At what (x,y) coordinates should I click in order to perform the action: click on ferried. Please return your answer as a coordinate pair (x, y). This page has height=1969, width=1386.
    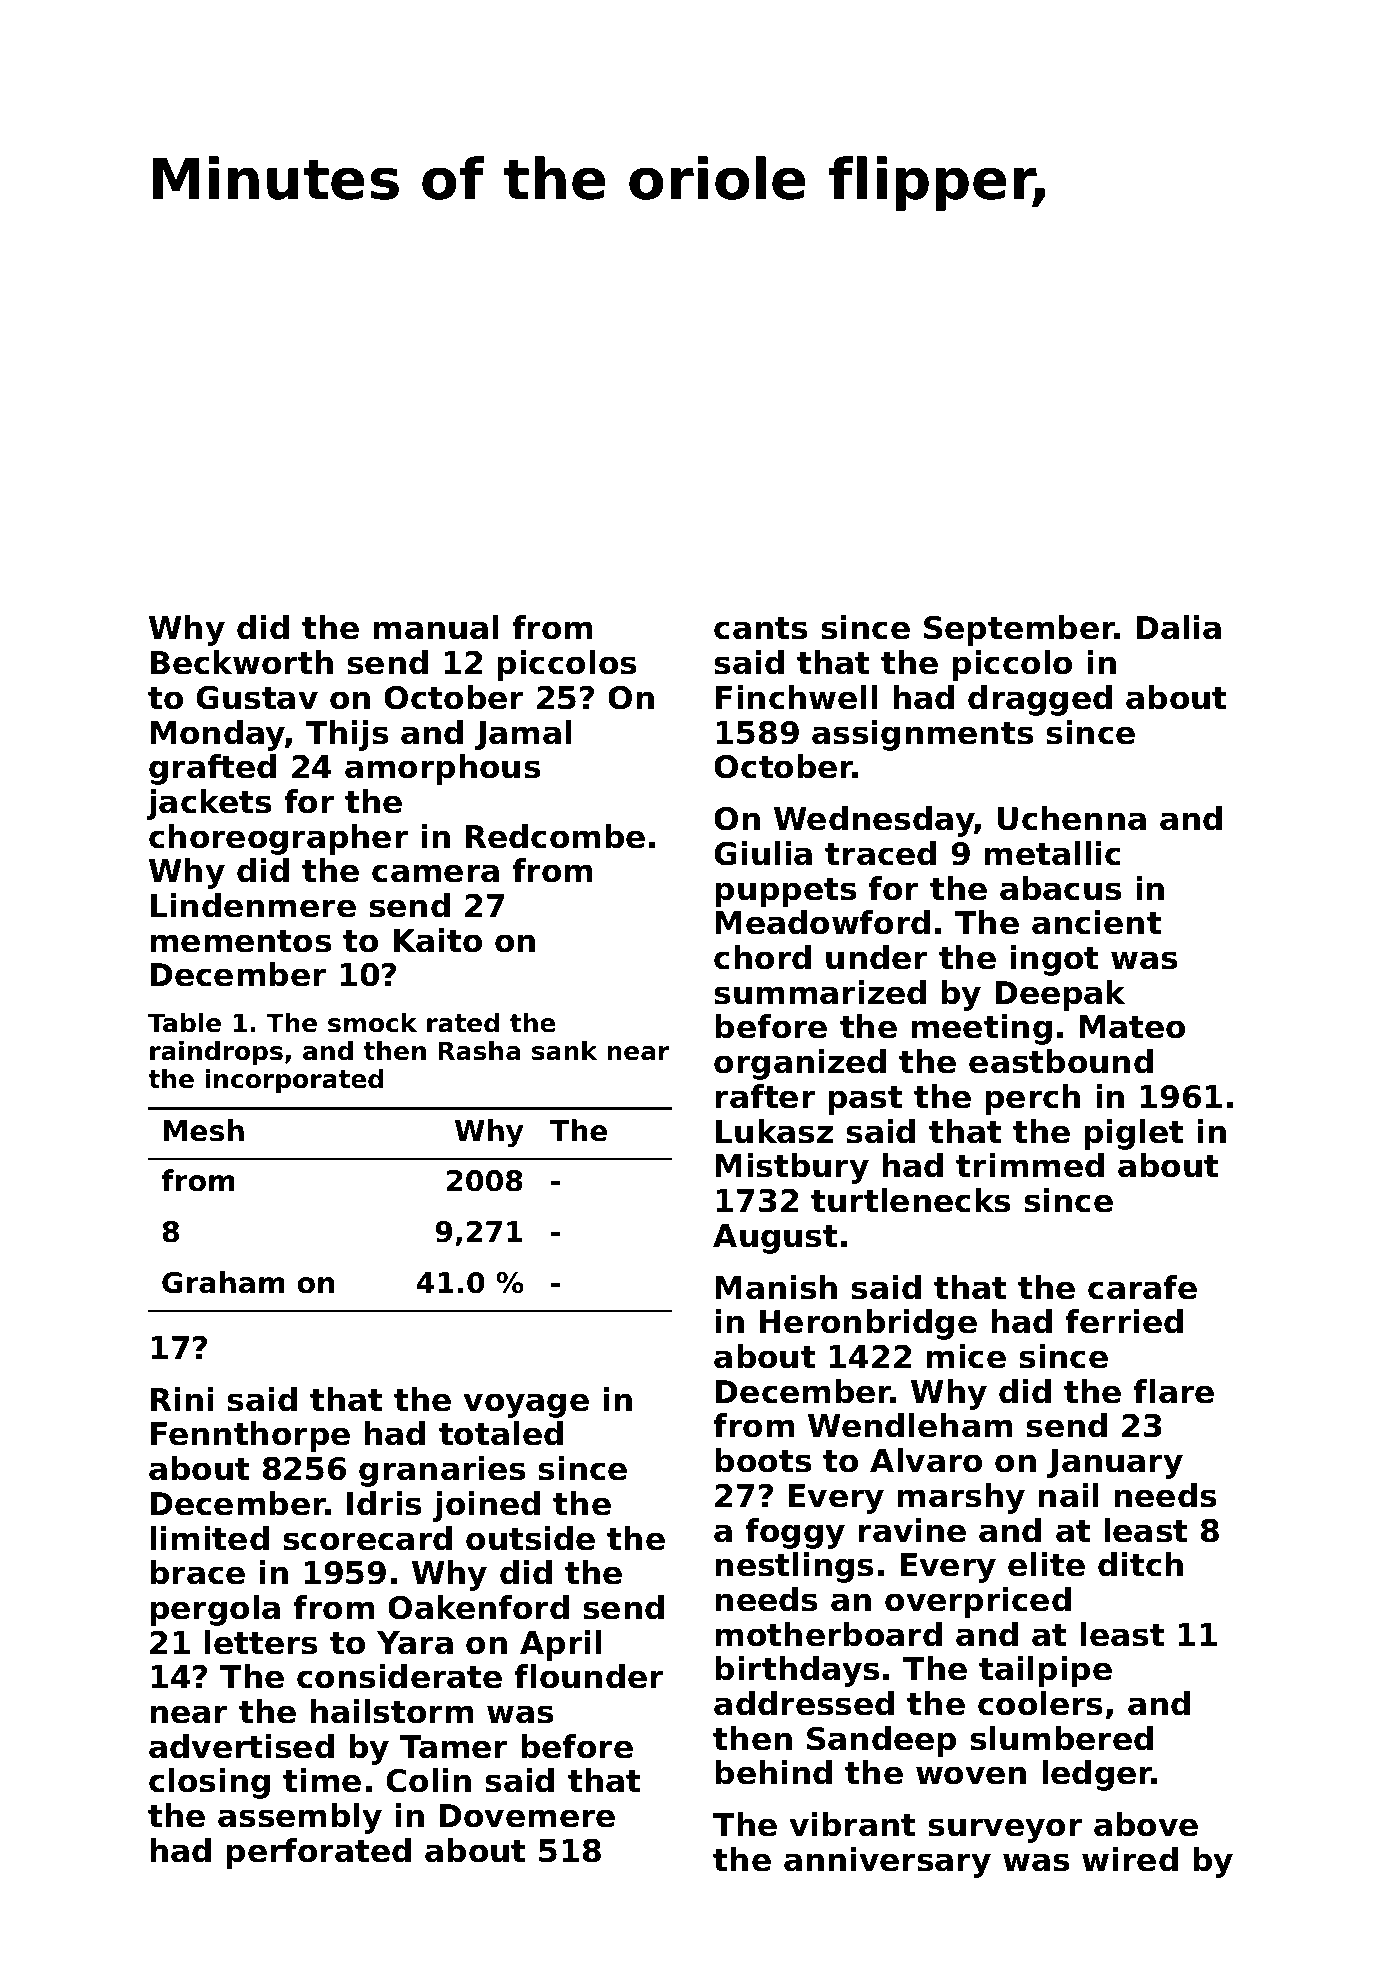
    Looking at the image, I should click on (1124, 1321).
